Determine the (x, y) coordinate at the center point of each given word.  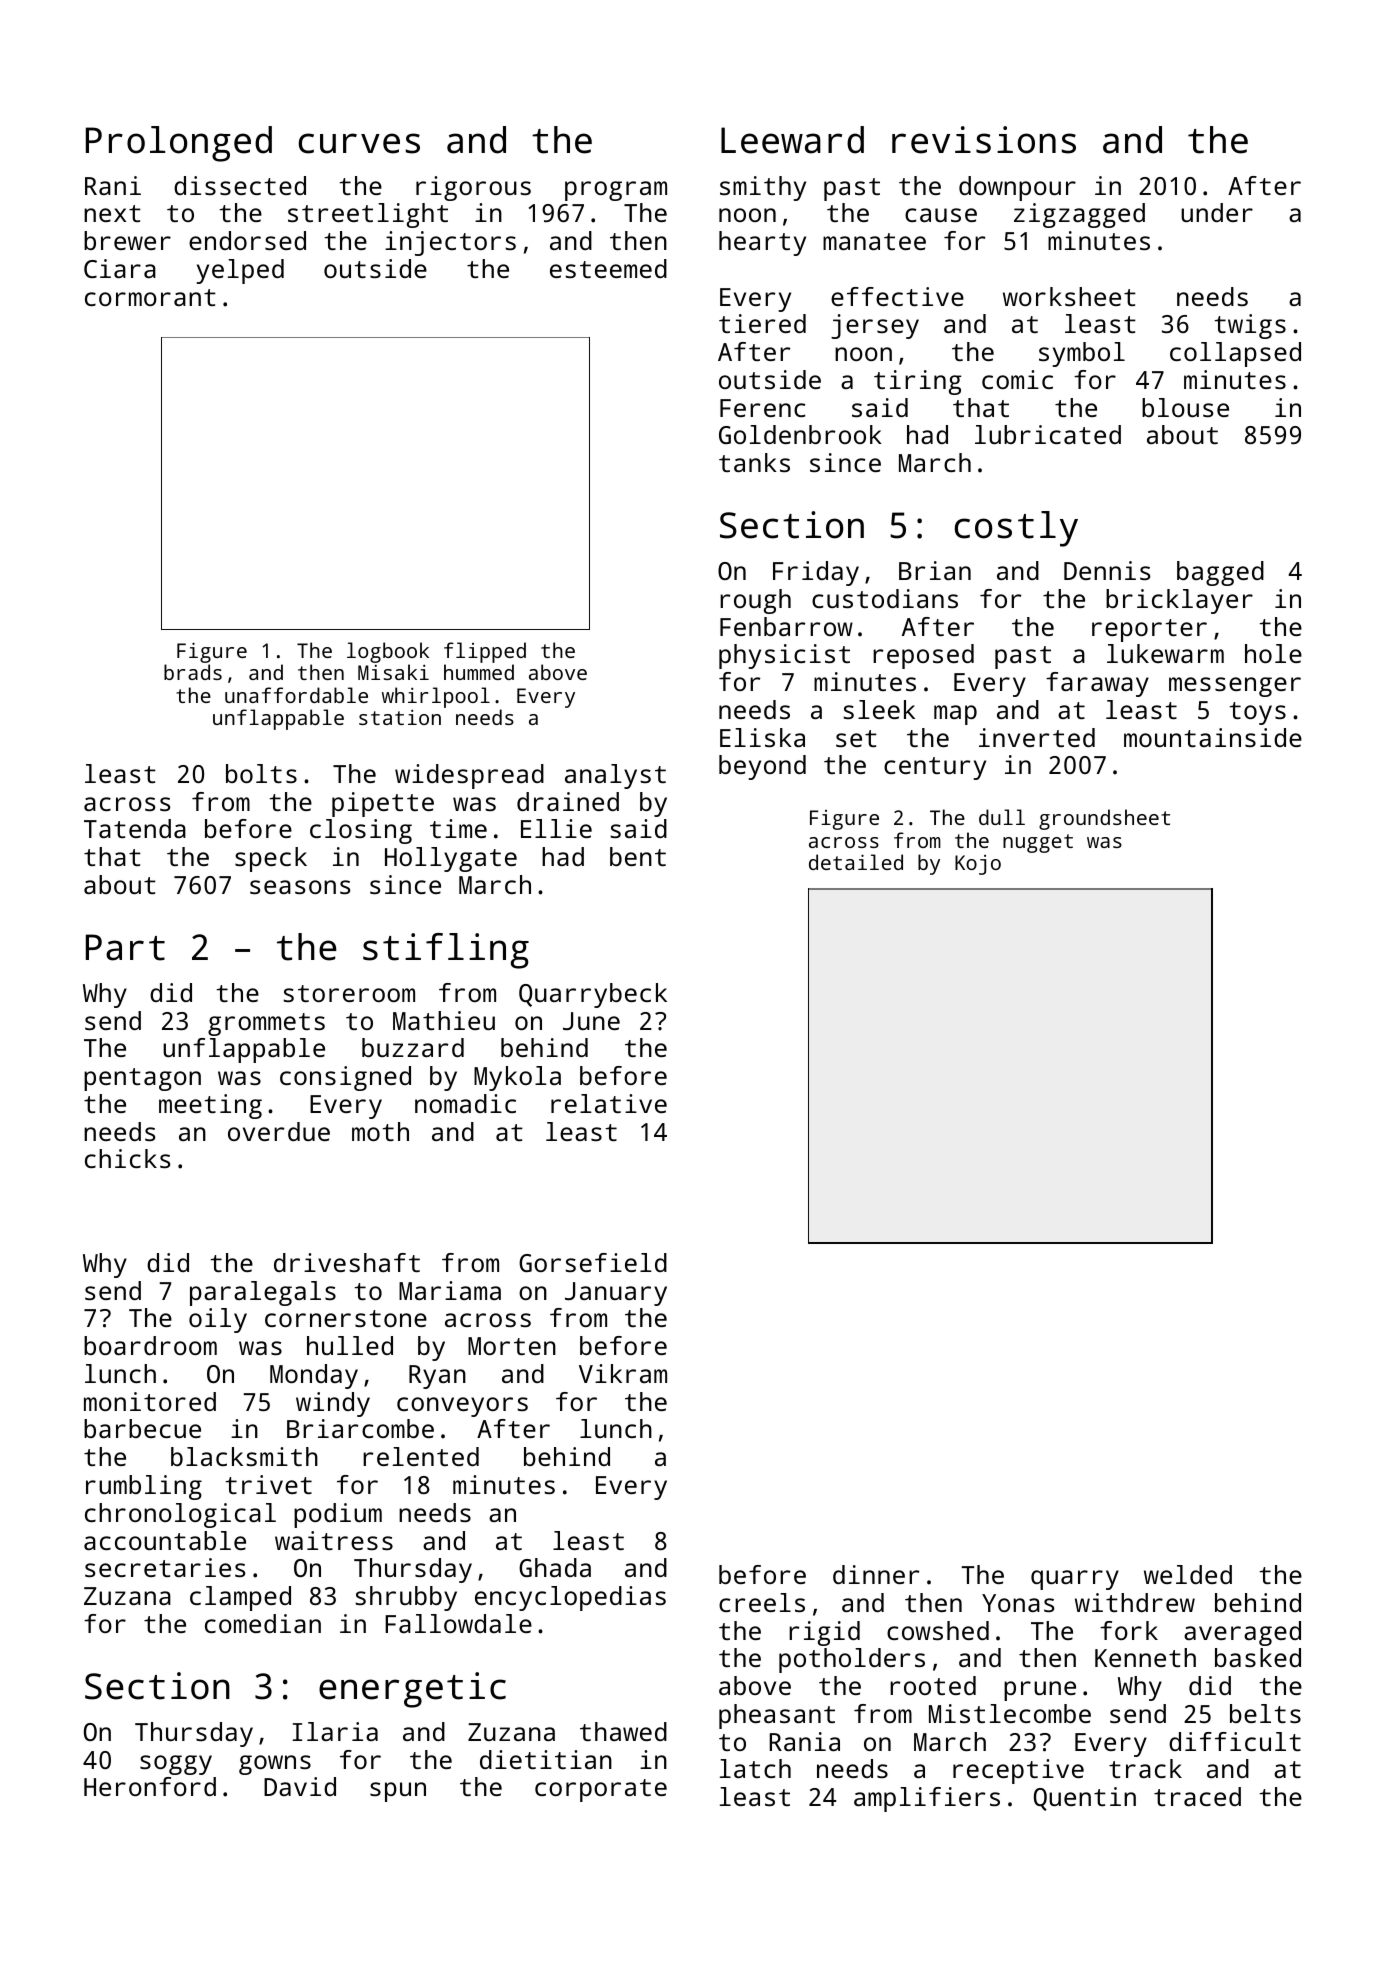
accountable (165, 1540)
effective (897, 296)
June (591, 1021)
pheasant (777, 1716)
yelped (240, 271)
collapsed (1235, 354)
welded (1188, 1574)
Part (125, 947)
